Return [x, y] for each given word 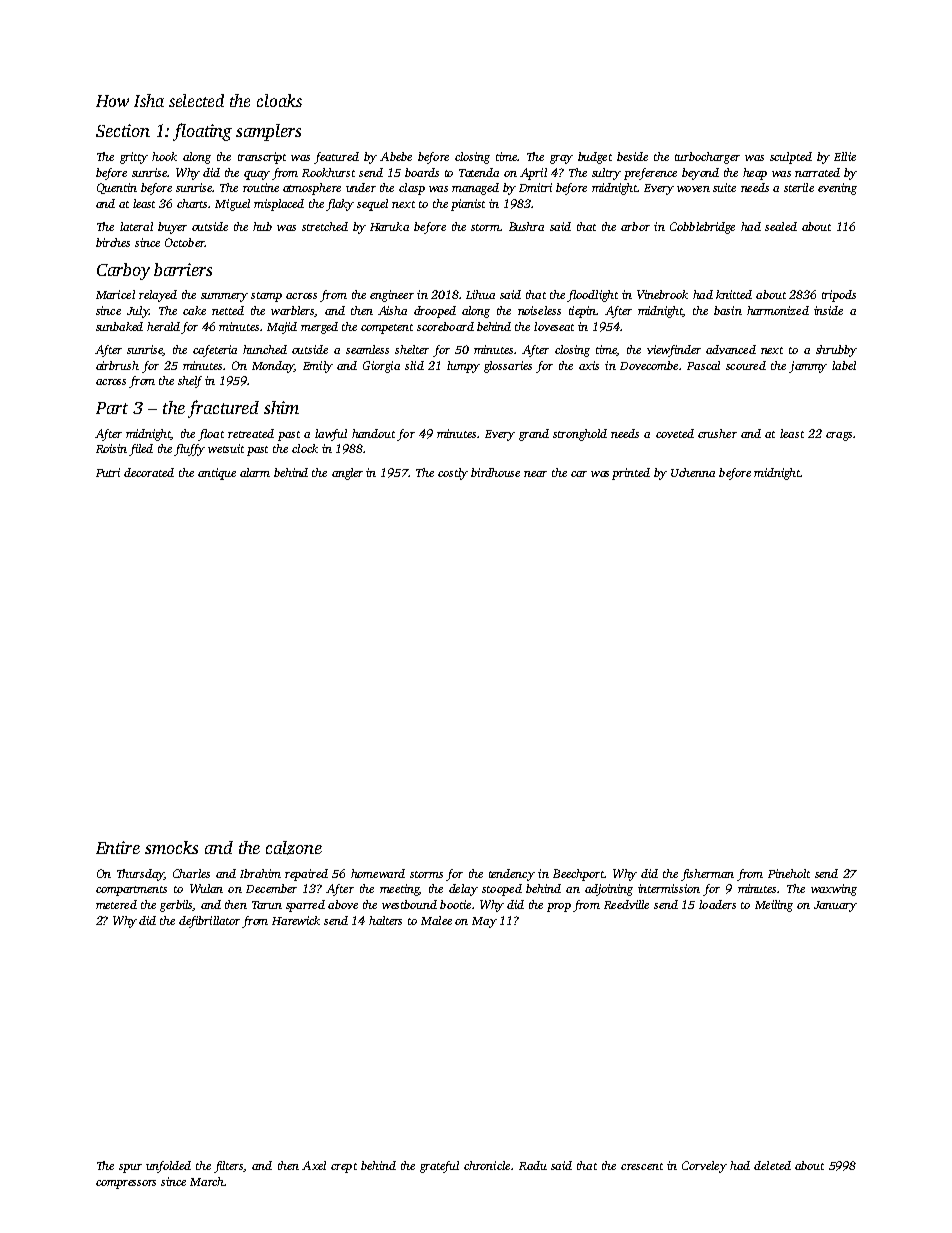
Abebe [396, 156]
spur [130, 1168]
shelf [190, 382]
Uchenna [693, 472]
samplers [268, 132]
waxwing [834, 890]
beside [632, 156]
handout [373, 433]
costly [453, 474]
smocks [171, 847]
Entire [118, 847]
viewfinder [674, 351]
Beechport [579, 875]
